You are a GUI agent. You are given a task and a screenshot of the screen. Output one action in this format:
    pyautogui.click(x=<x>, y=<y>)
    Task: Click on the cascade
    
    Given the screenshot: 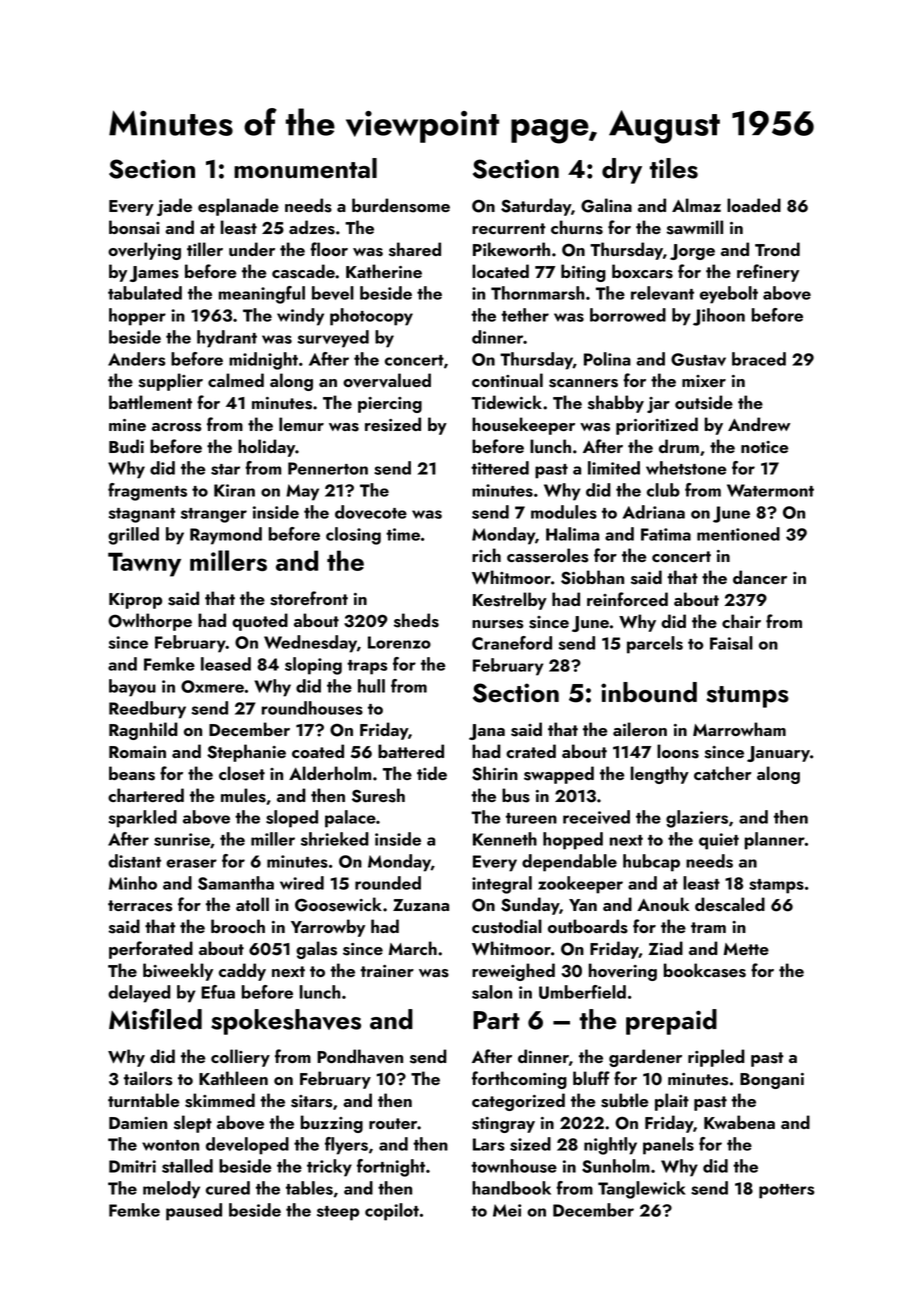 What is the action you would take?
    pyautogui.click(x=303, y=271)
